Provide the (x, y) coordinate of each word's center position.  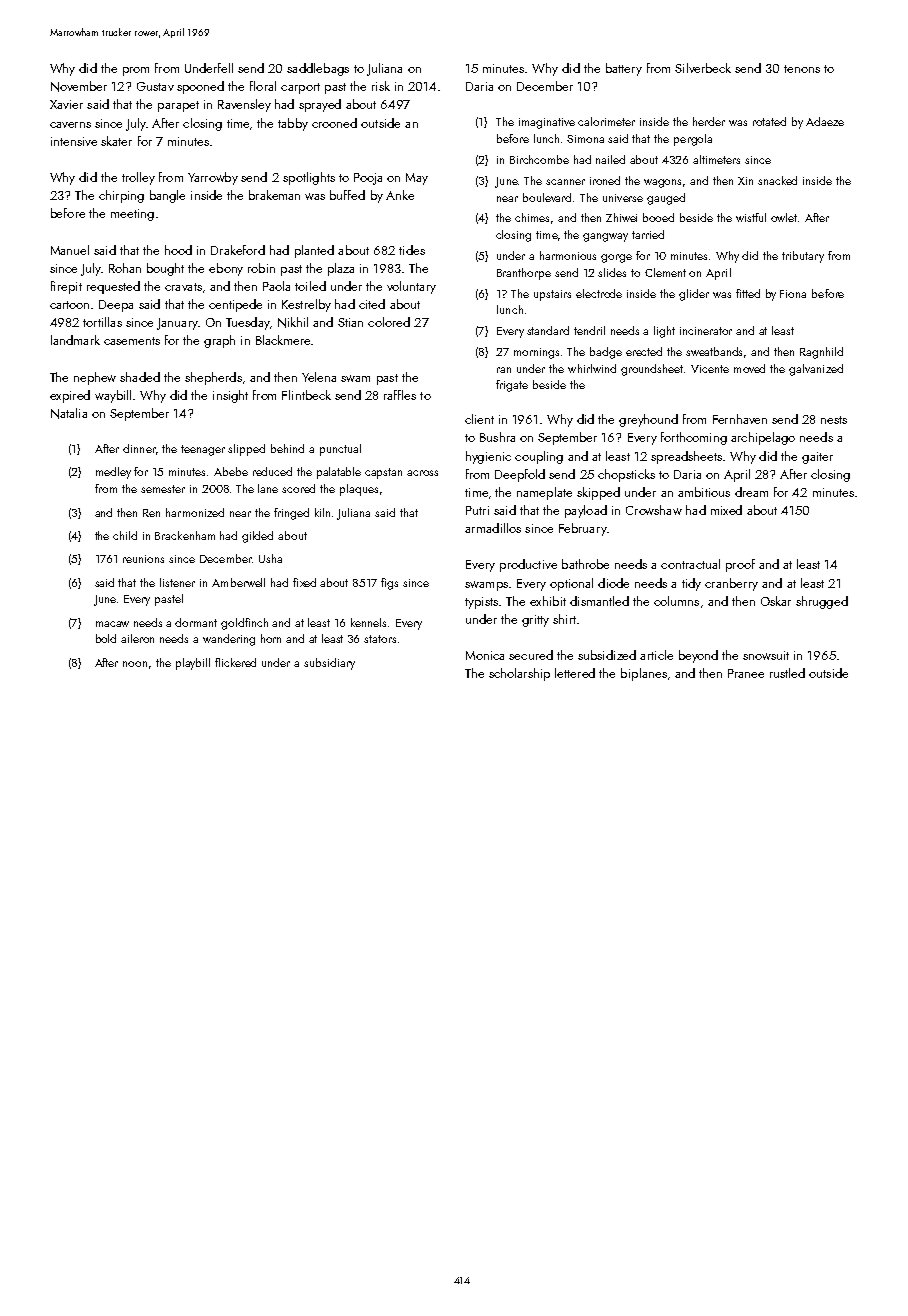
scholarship (519, 674)
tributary (803, 257)
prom (136, 71)
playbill (193, 664)
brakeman (274, 195)
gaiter (817, 458)
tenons (802, 69)
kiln (322, 512)
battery (624, 69)
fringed (291, 514)
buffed (347, 195)
